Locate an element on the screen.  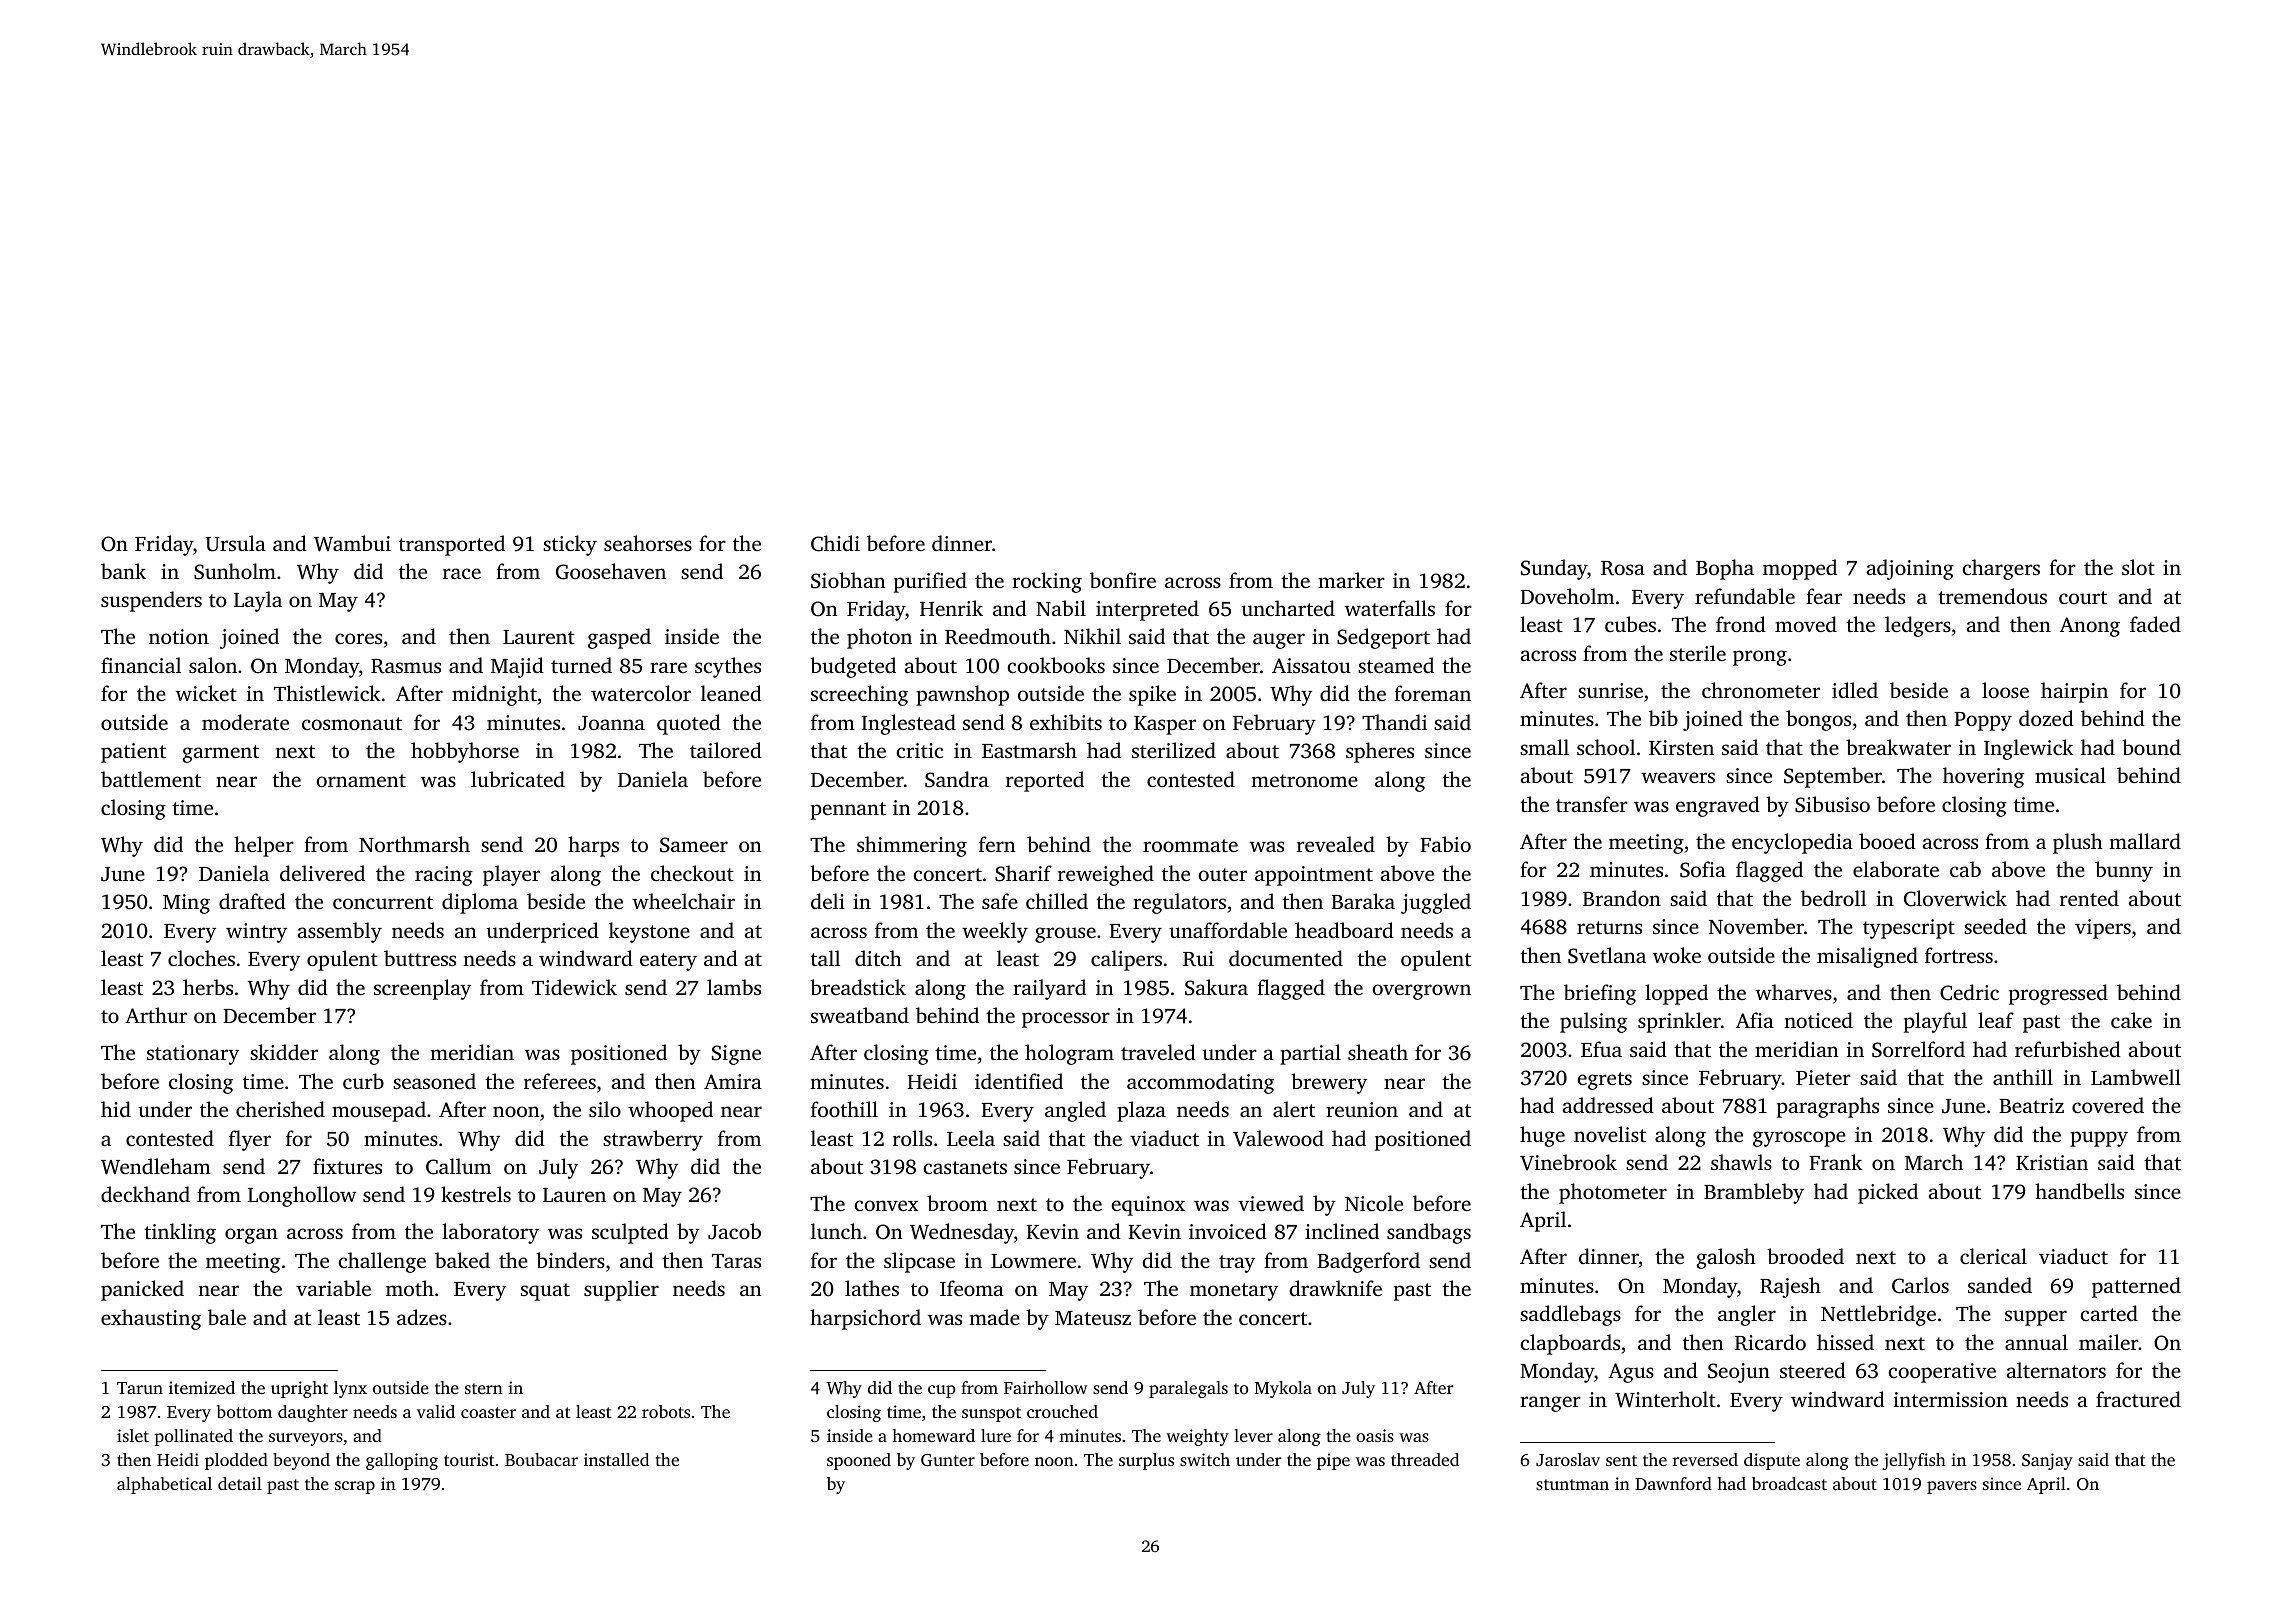
pavers is located at coordinates (1952, 1487).
